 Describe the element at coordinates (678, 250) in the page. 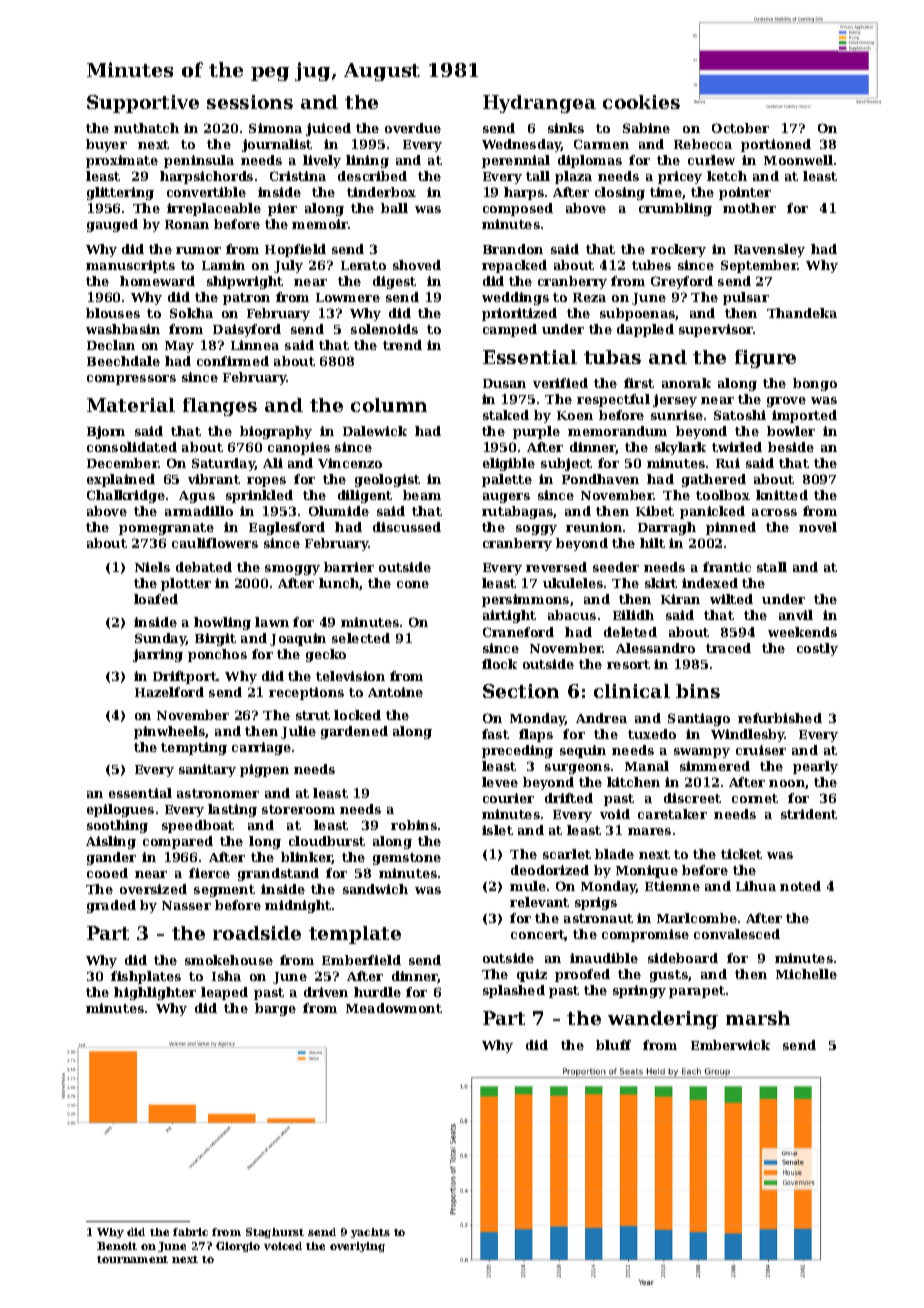

I see `rockery` at that location.
